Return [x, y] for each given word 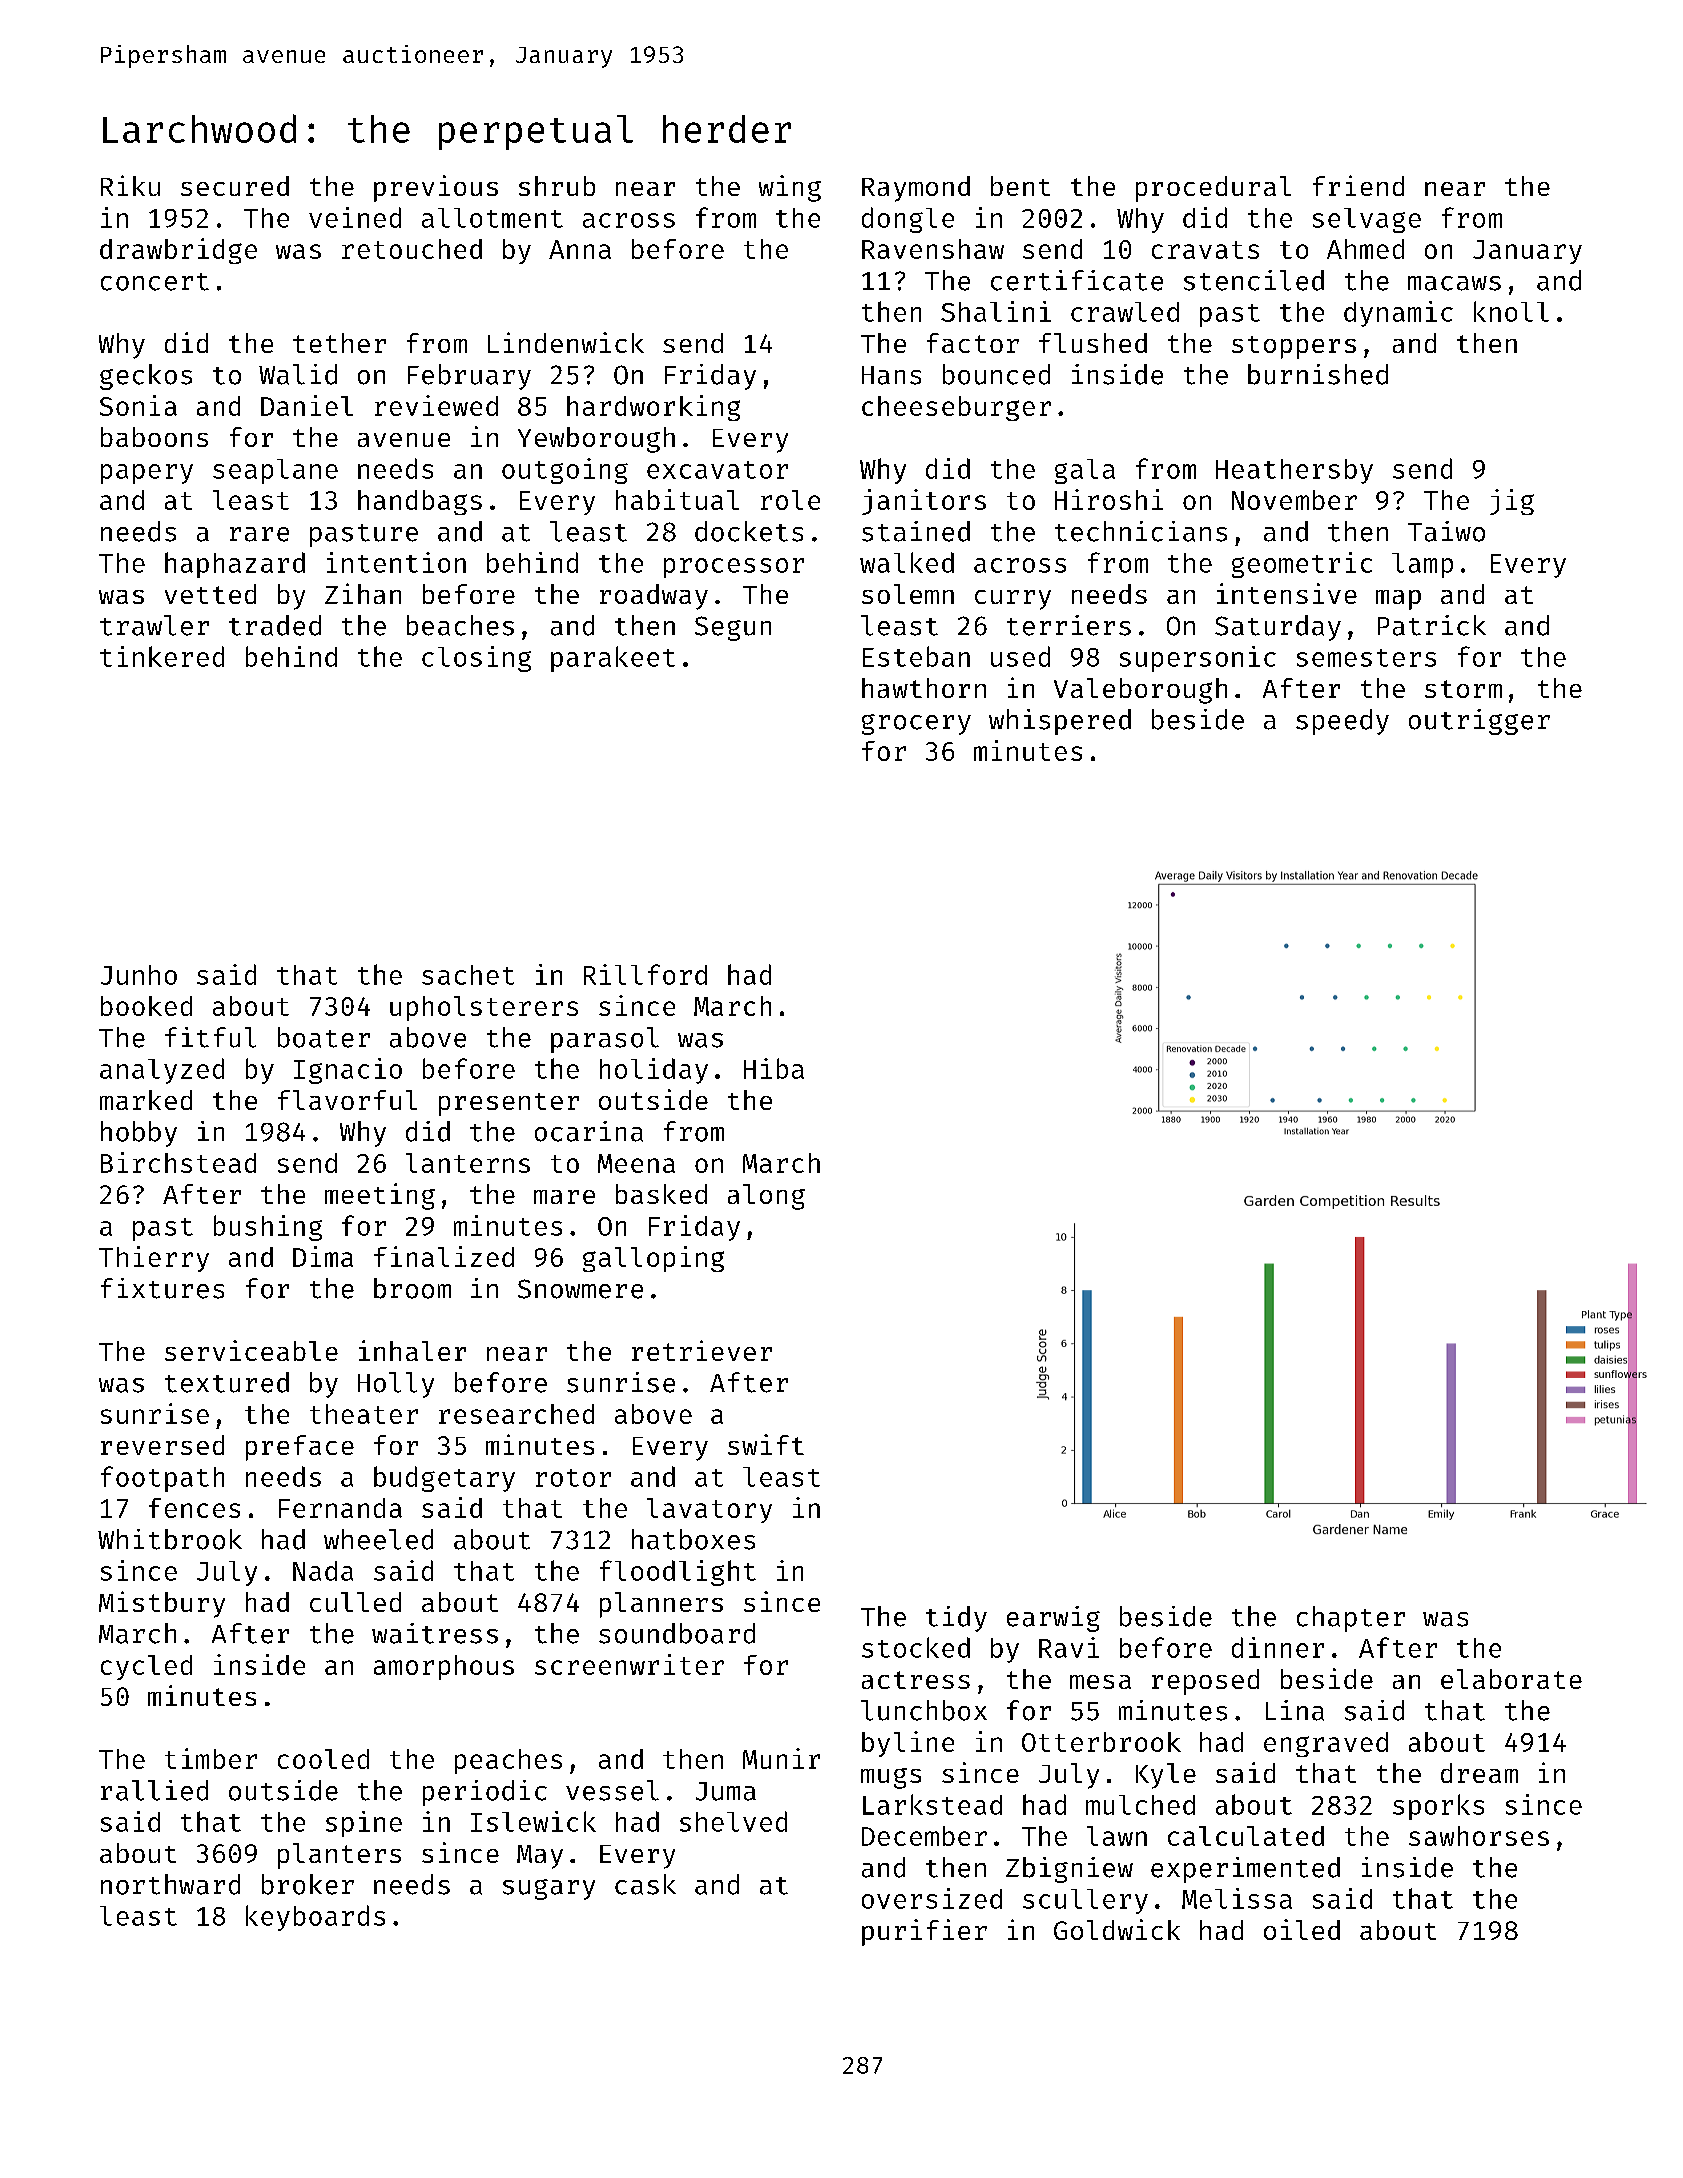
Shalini [996, 311]
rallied [154, 1790]
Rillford [645, 974]
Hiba [774, 1068]
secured [235, 186]
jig [1512, 502]
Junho [139, 975]
